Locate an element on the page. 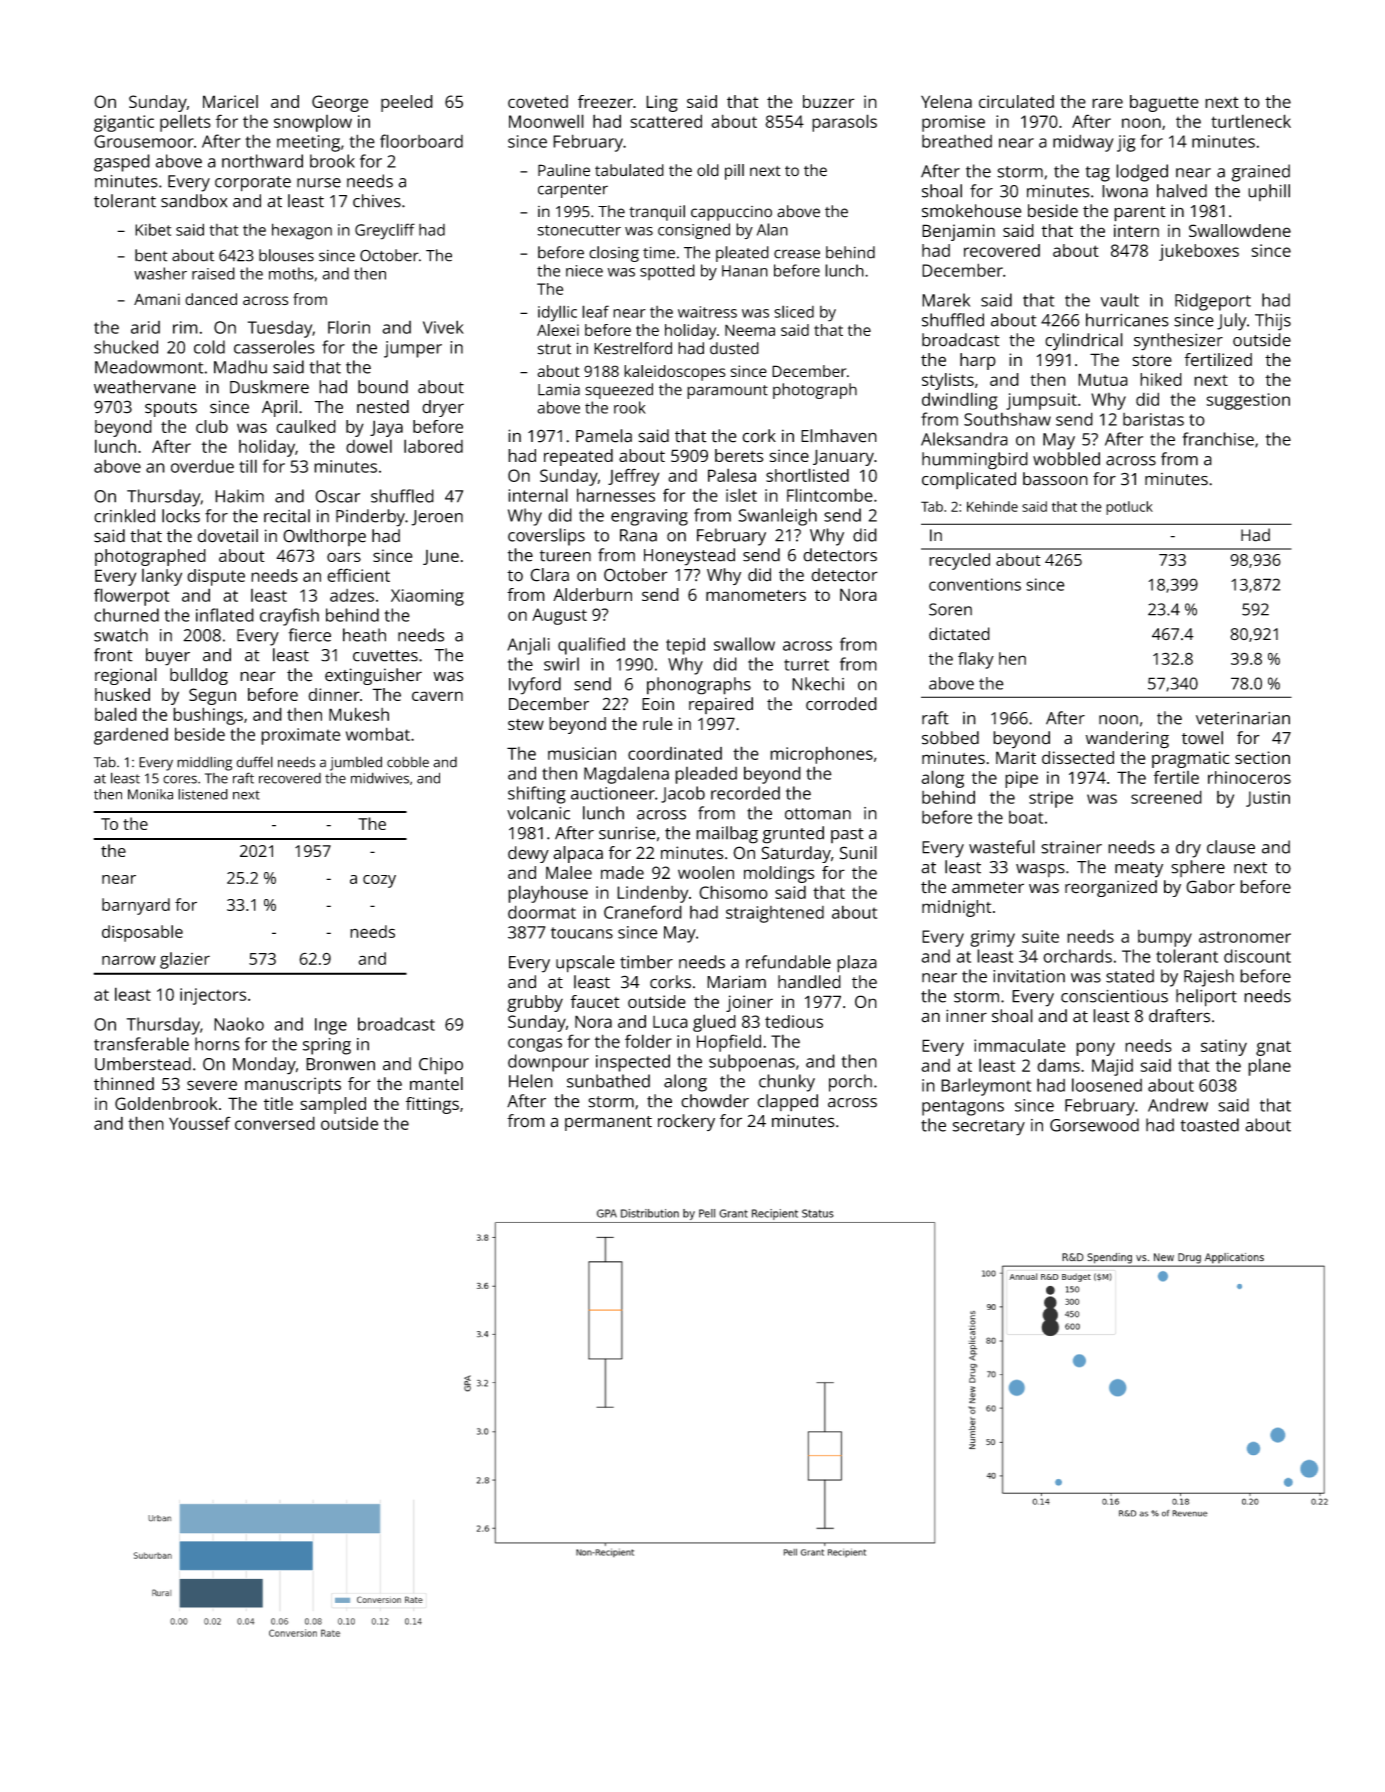 The height and width of the page is (1792, 1385). berets is located at coordinates (739, 455).
